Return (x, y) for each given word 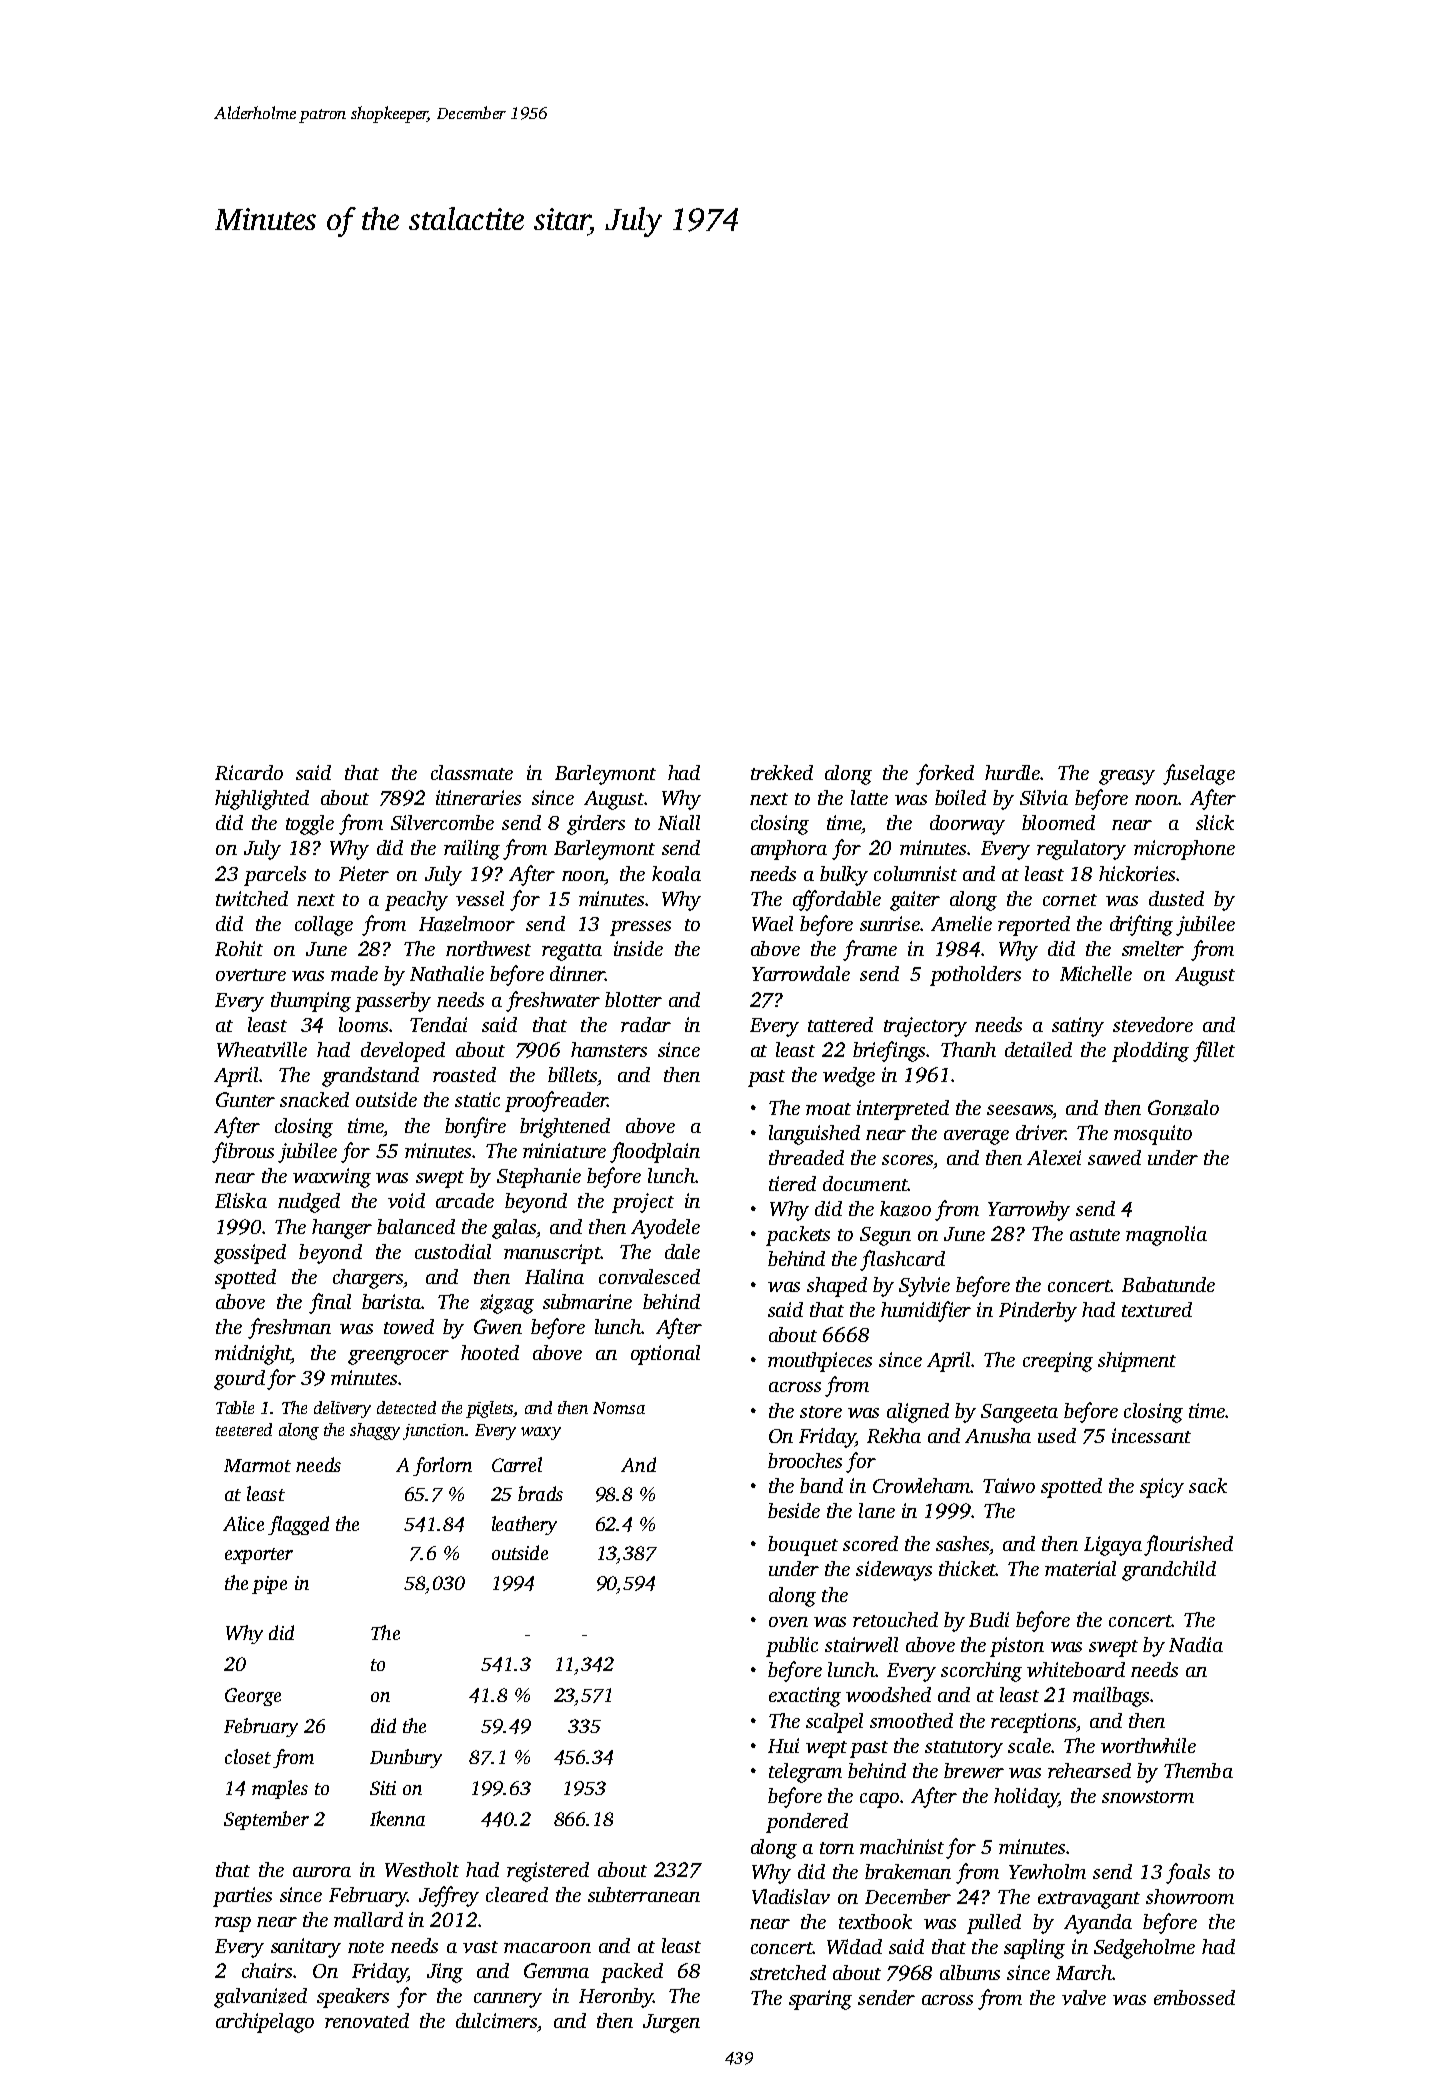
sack (1208, 1485)
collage (324, 926)
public (792, 1647)
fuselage (1199, 774)
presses (640, 928)
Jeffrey (449, 1896)
